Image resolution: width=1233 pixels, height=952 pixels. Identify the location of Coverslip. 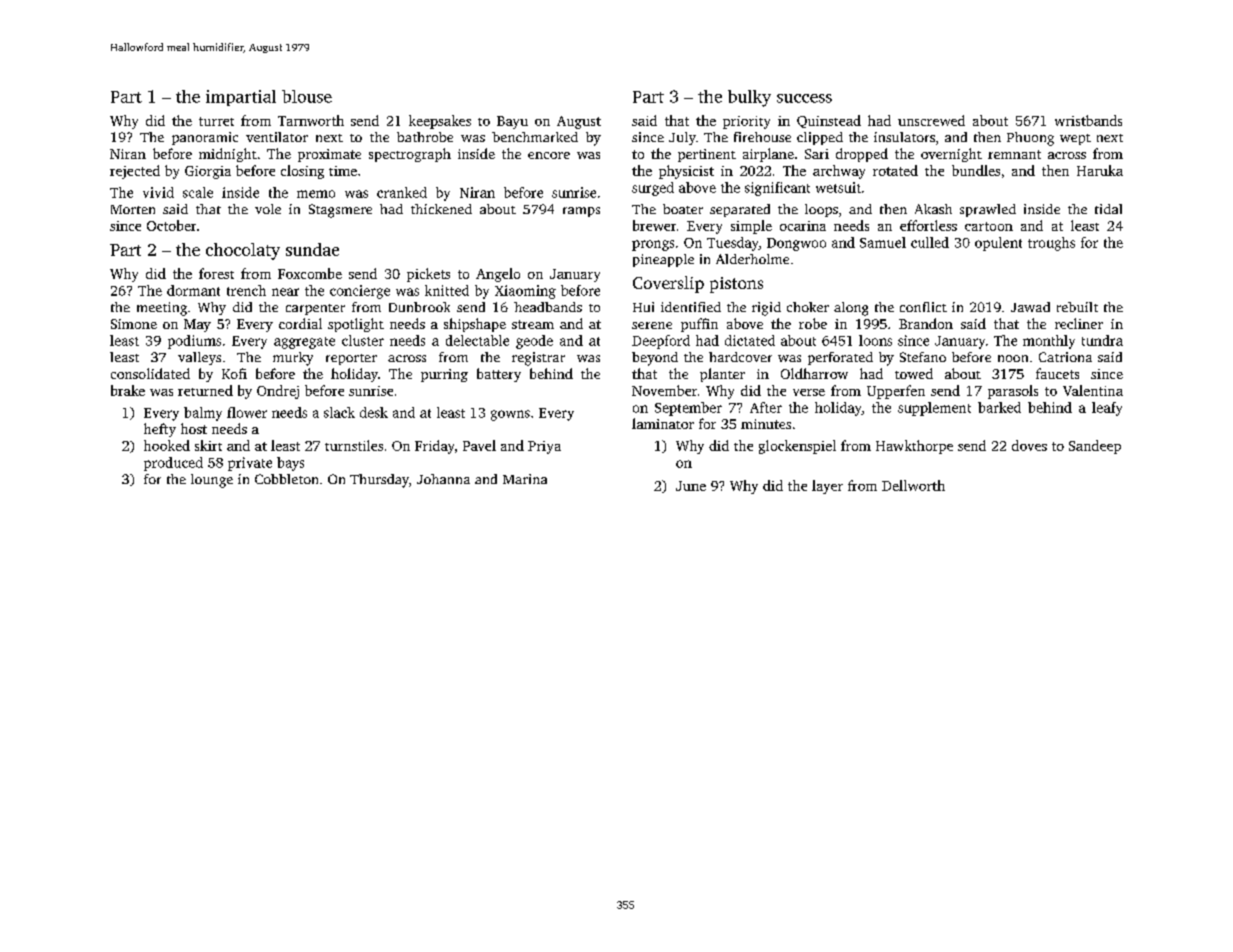
(668, 284).
